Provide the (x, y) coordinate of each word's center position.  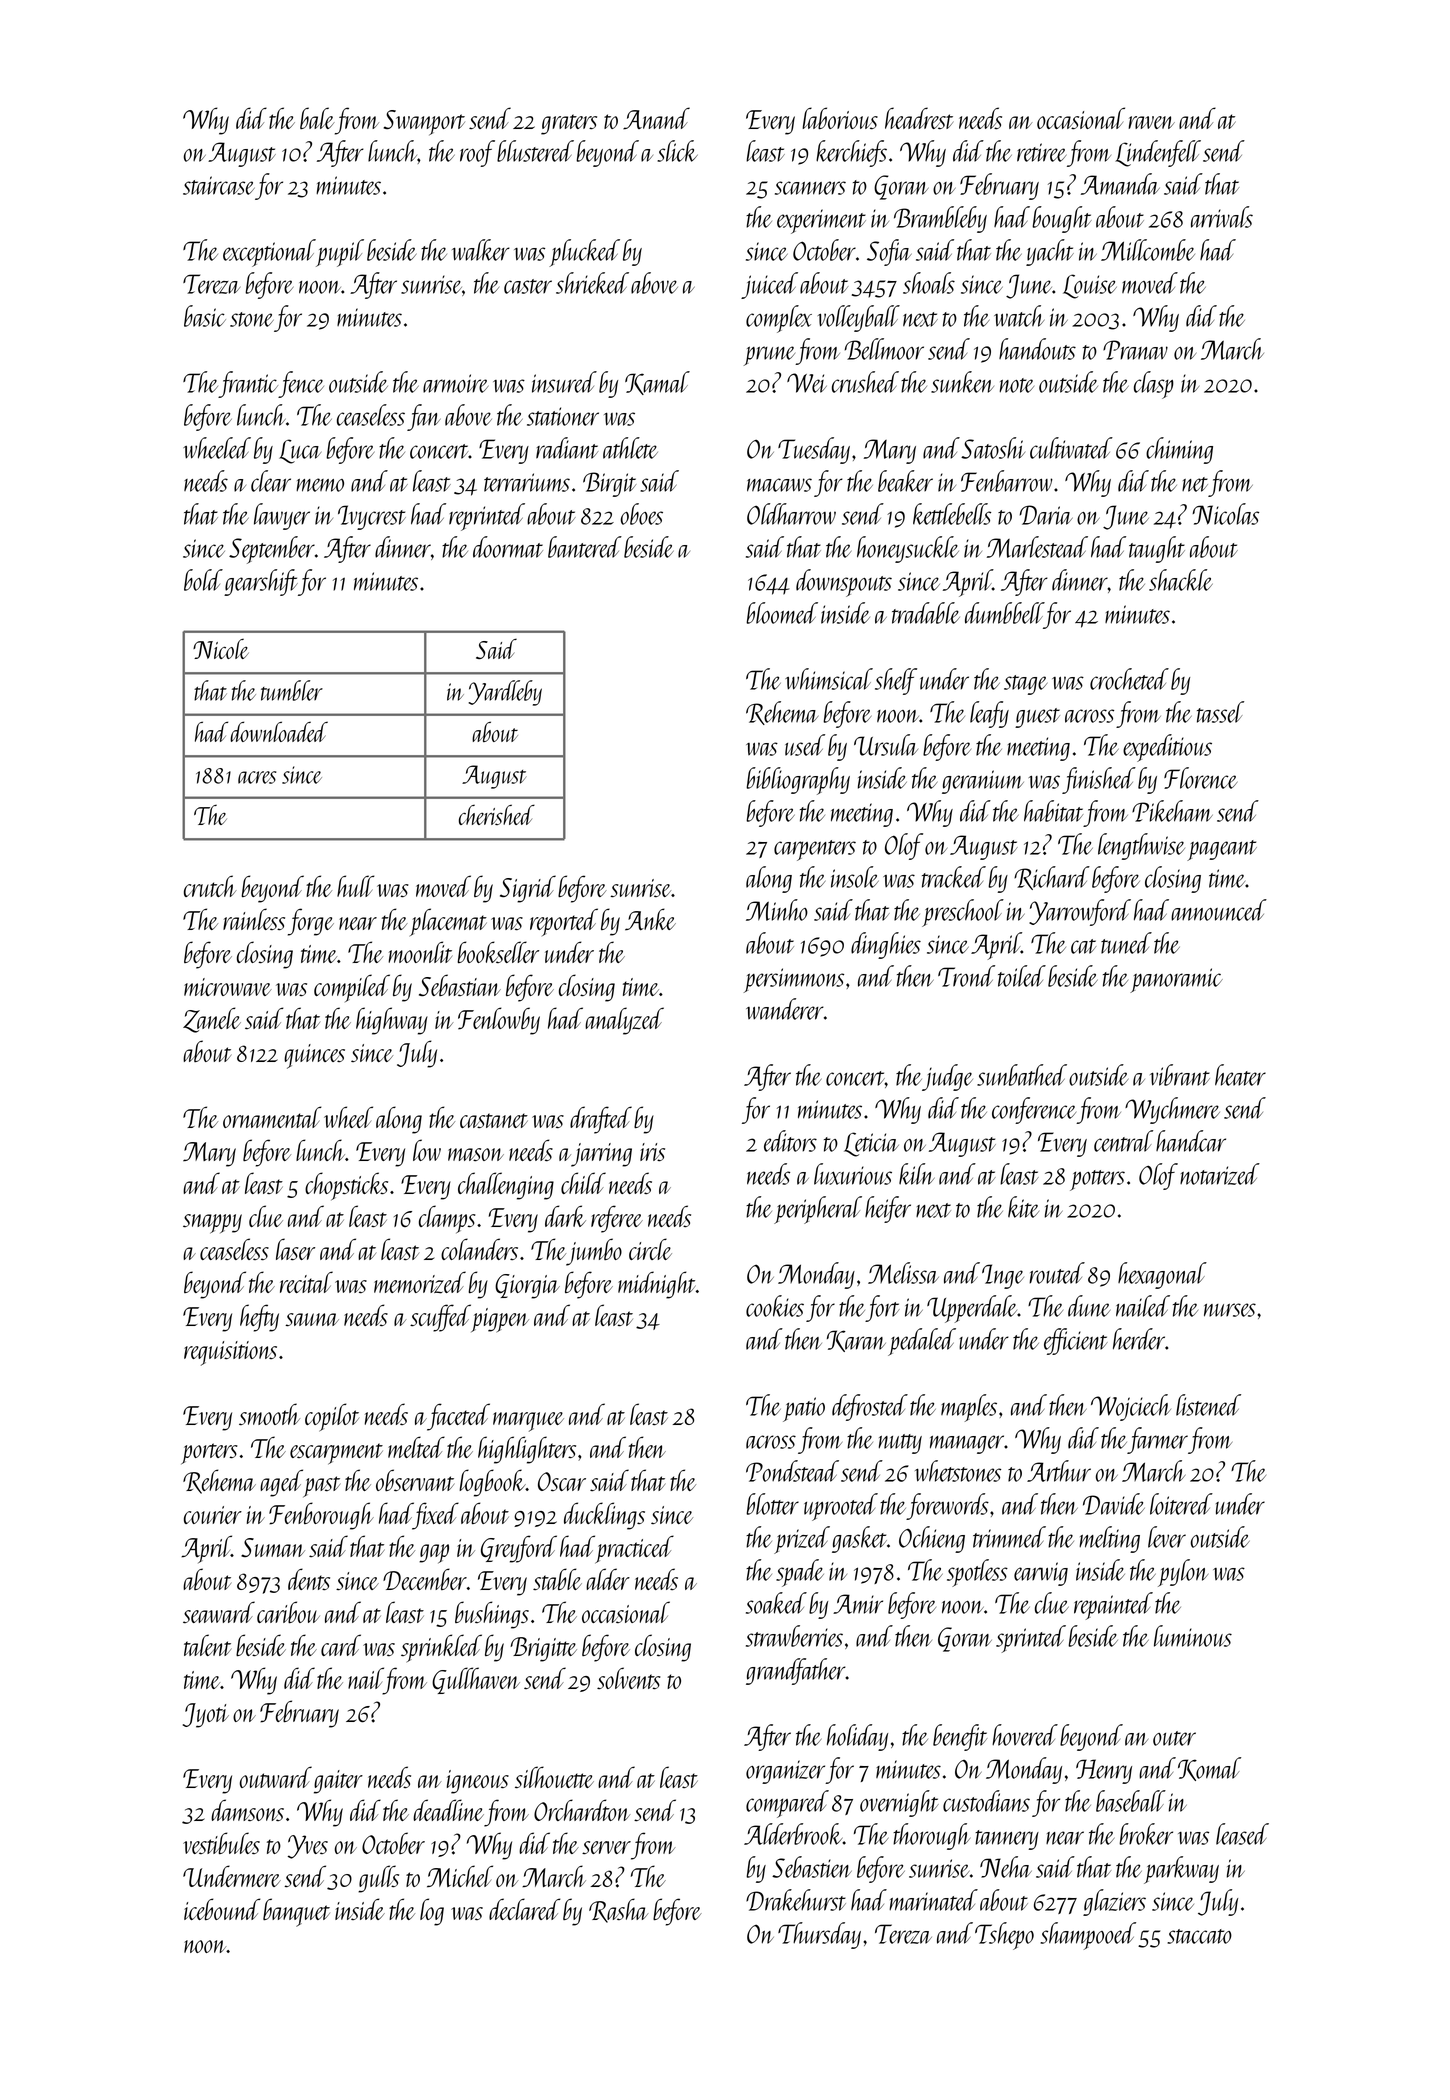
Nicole (221, 649)
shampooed (1088, 1936)
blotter (772, 1504)
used (805, 745)
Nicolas (1225, 514)
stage (1025, 685)
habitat (1053, 811)
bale (317, 118)
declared (525, 1909)
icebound (222, 1909)
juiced (769, 285)
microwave (228, 987)
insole (855, 877)
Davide (1114, 1504)
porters (209, 1453)
